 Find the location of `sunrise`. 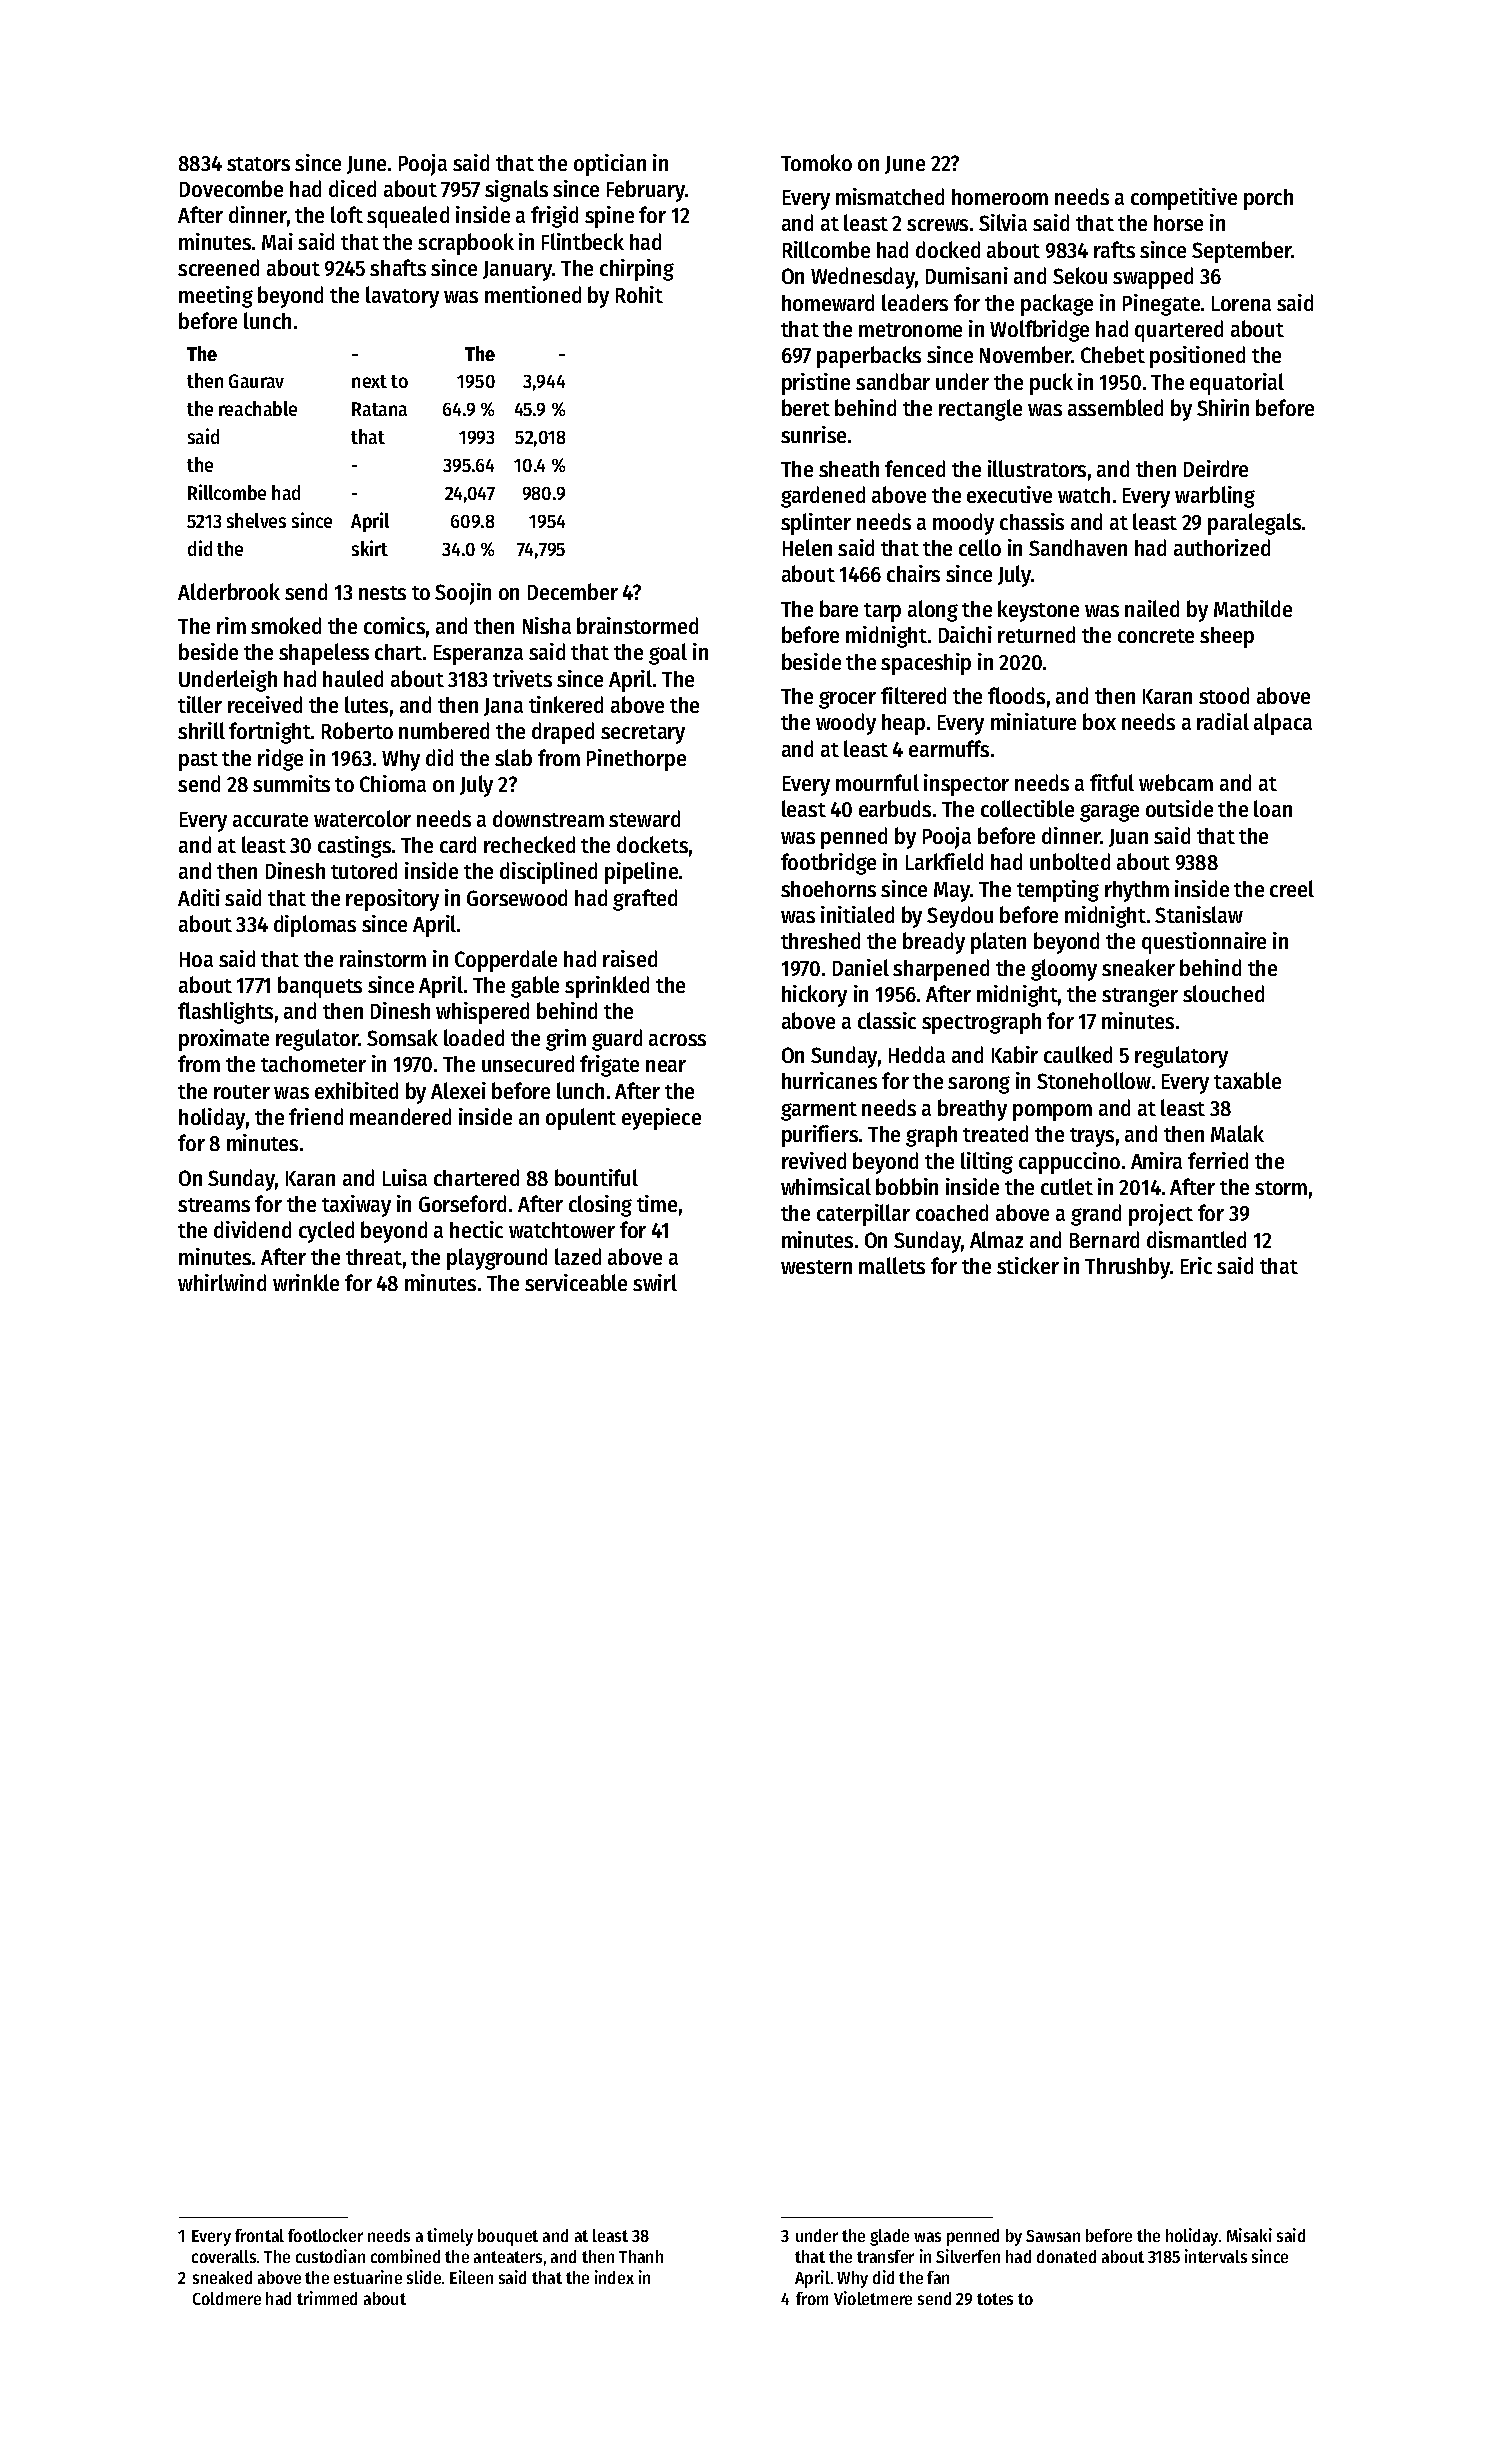

sunrise is located at coordinates (813, 434).
